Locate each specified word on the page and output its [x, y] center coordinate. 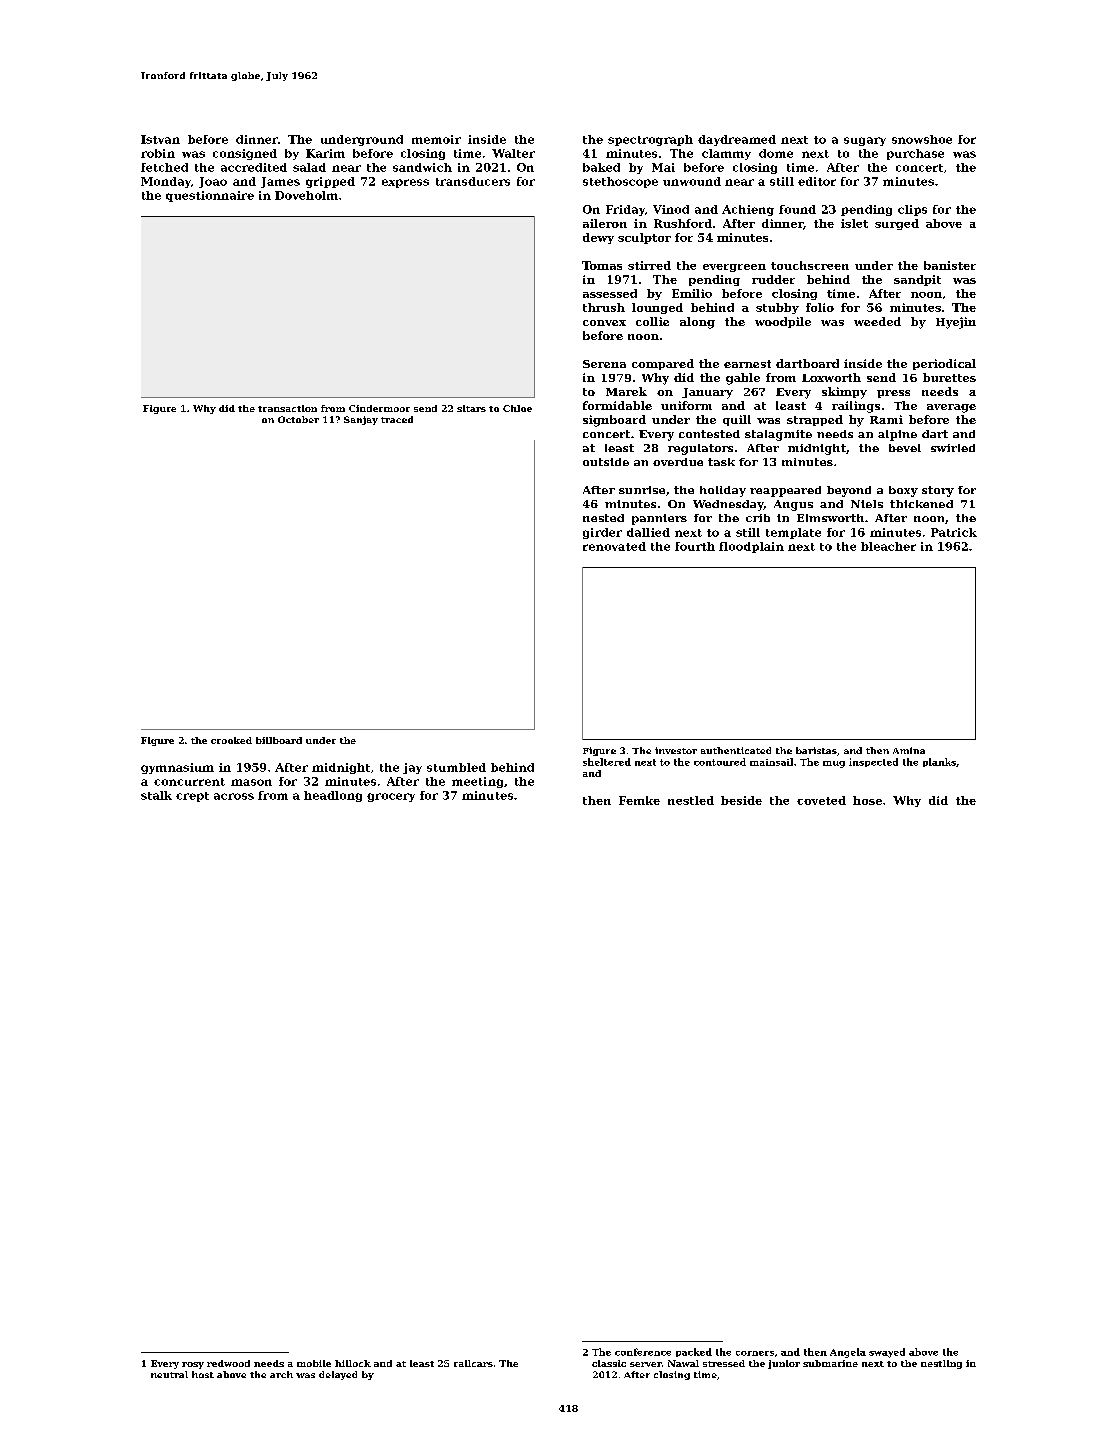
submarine [830, 1363]
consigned [245, 154]
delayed [338, 1375]
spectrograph [650, 140]
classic [609, 1363]
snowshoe [922, 139]
